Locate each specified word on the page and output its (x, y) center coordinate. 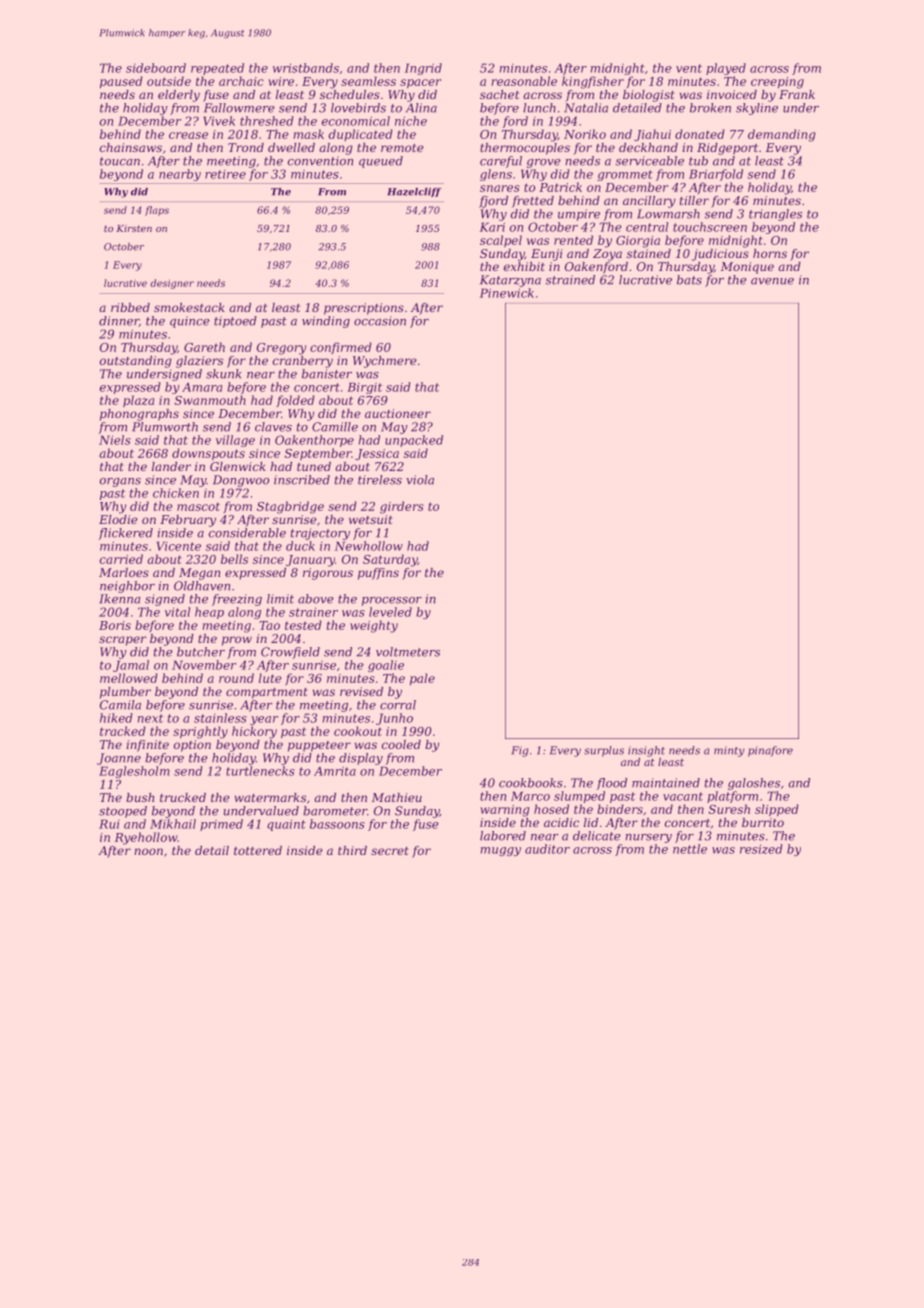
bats (689, 280)
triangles (775, 215)
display (361, 759)
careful (501, 162)
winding (326, 322)
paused (121, 82)
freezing (237, 600)
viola (420, 480)
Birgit (364, 388)
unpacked (414, 441)
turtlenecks (260, 771)
